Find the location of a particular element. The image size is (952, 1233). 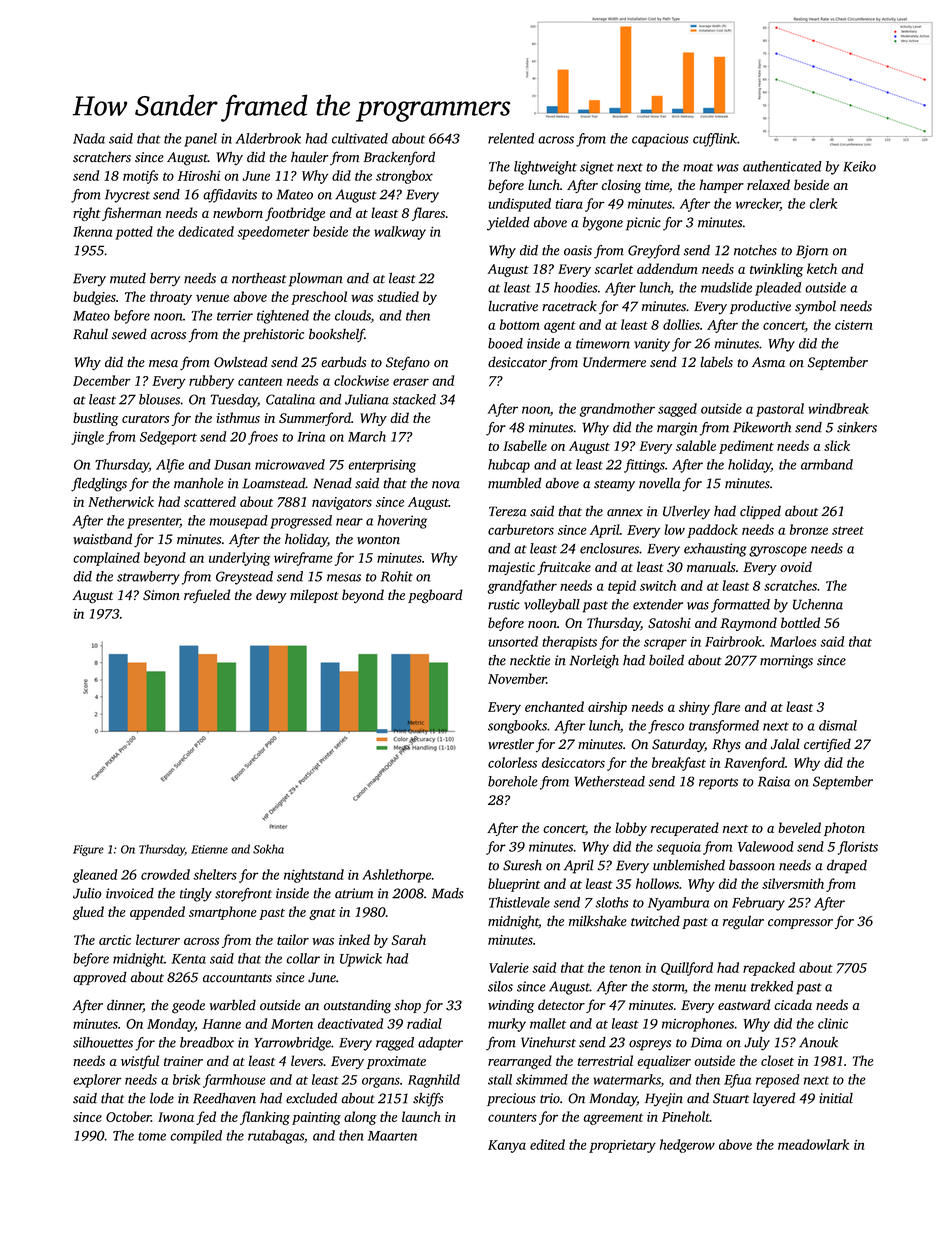

Julio is located at coordinates (87, 893).
